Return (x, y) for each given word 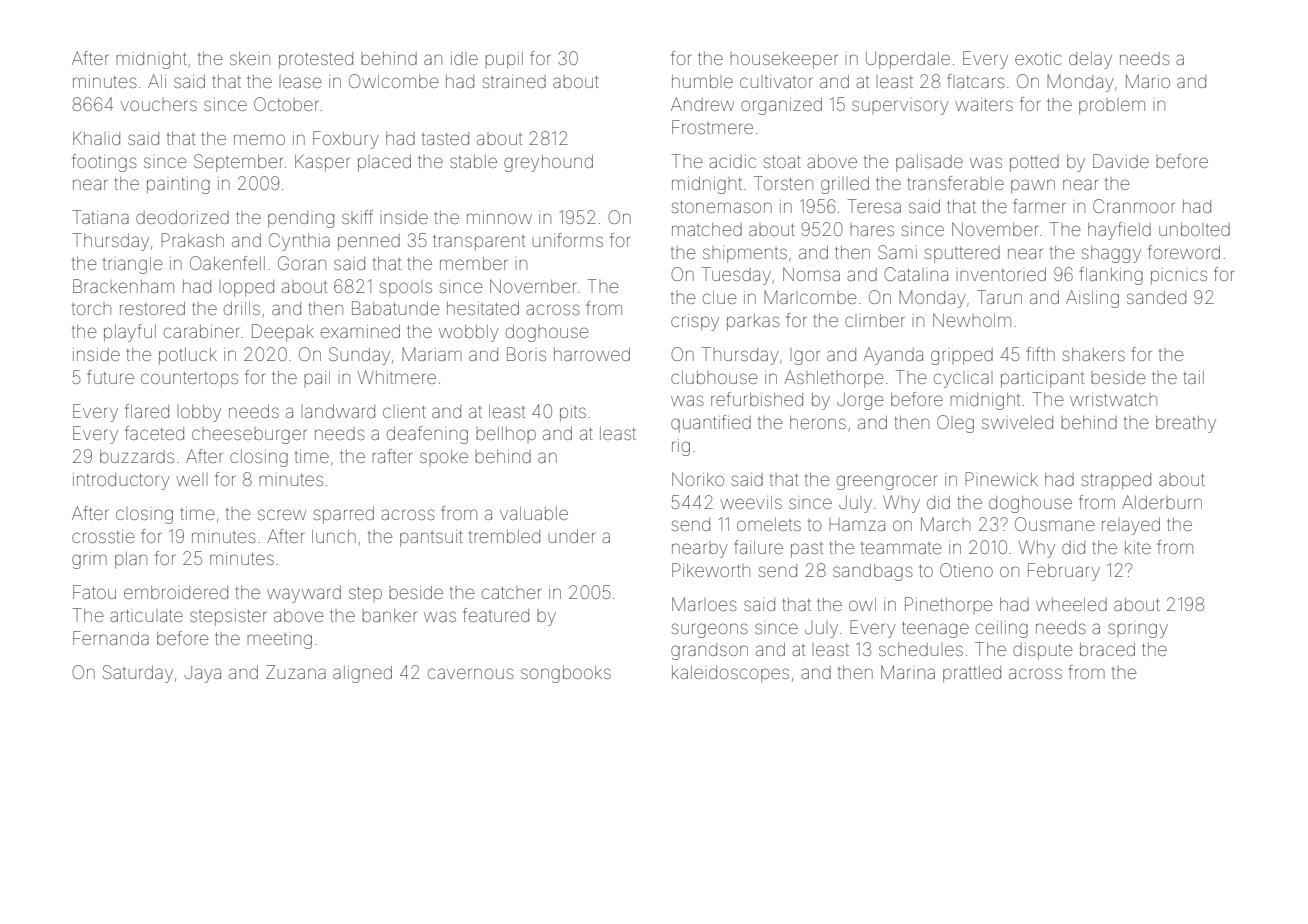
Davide (1121, 161)
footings (104, 163)
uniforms (568, 240)
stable (473, 161)
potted (1034, 163)
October (286, 104)
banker (389, 615)
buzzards (137, 456)
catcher (511, 592)
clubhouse (714, 377)
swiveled (1017, 422)
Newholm (972, 320)
